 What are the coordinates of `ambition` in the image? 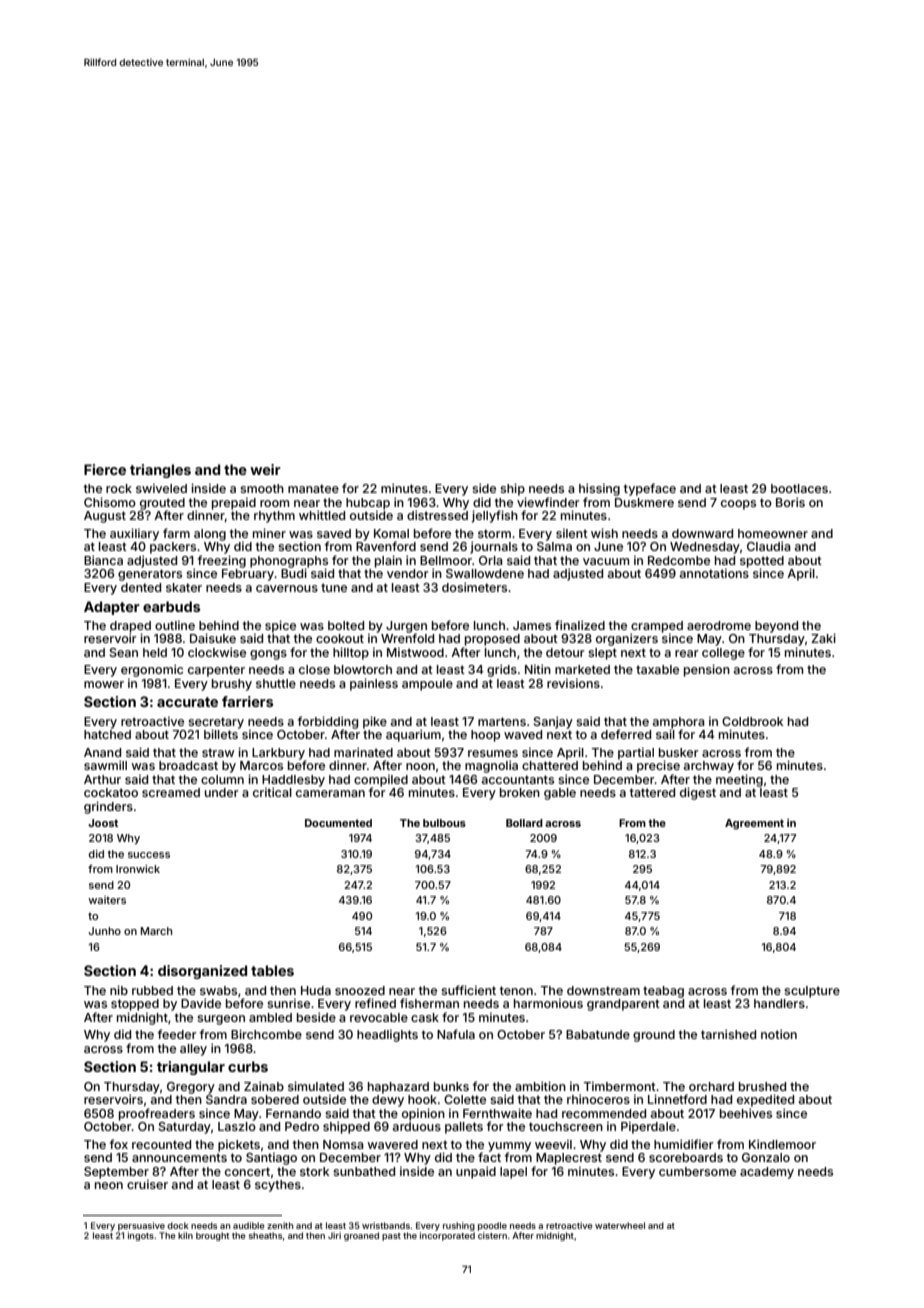 It's located at (540, 1086).
